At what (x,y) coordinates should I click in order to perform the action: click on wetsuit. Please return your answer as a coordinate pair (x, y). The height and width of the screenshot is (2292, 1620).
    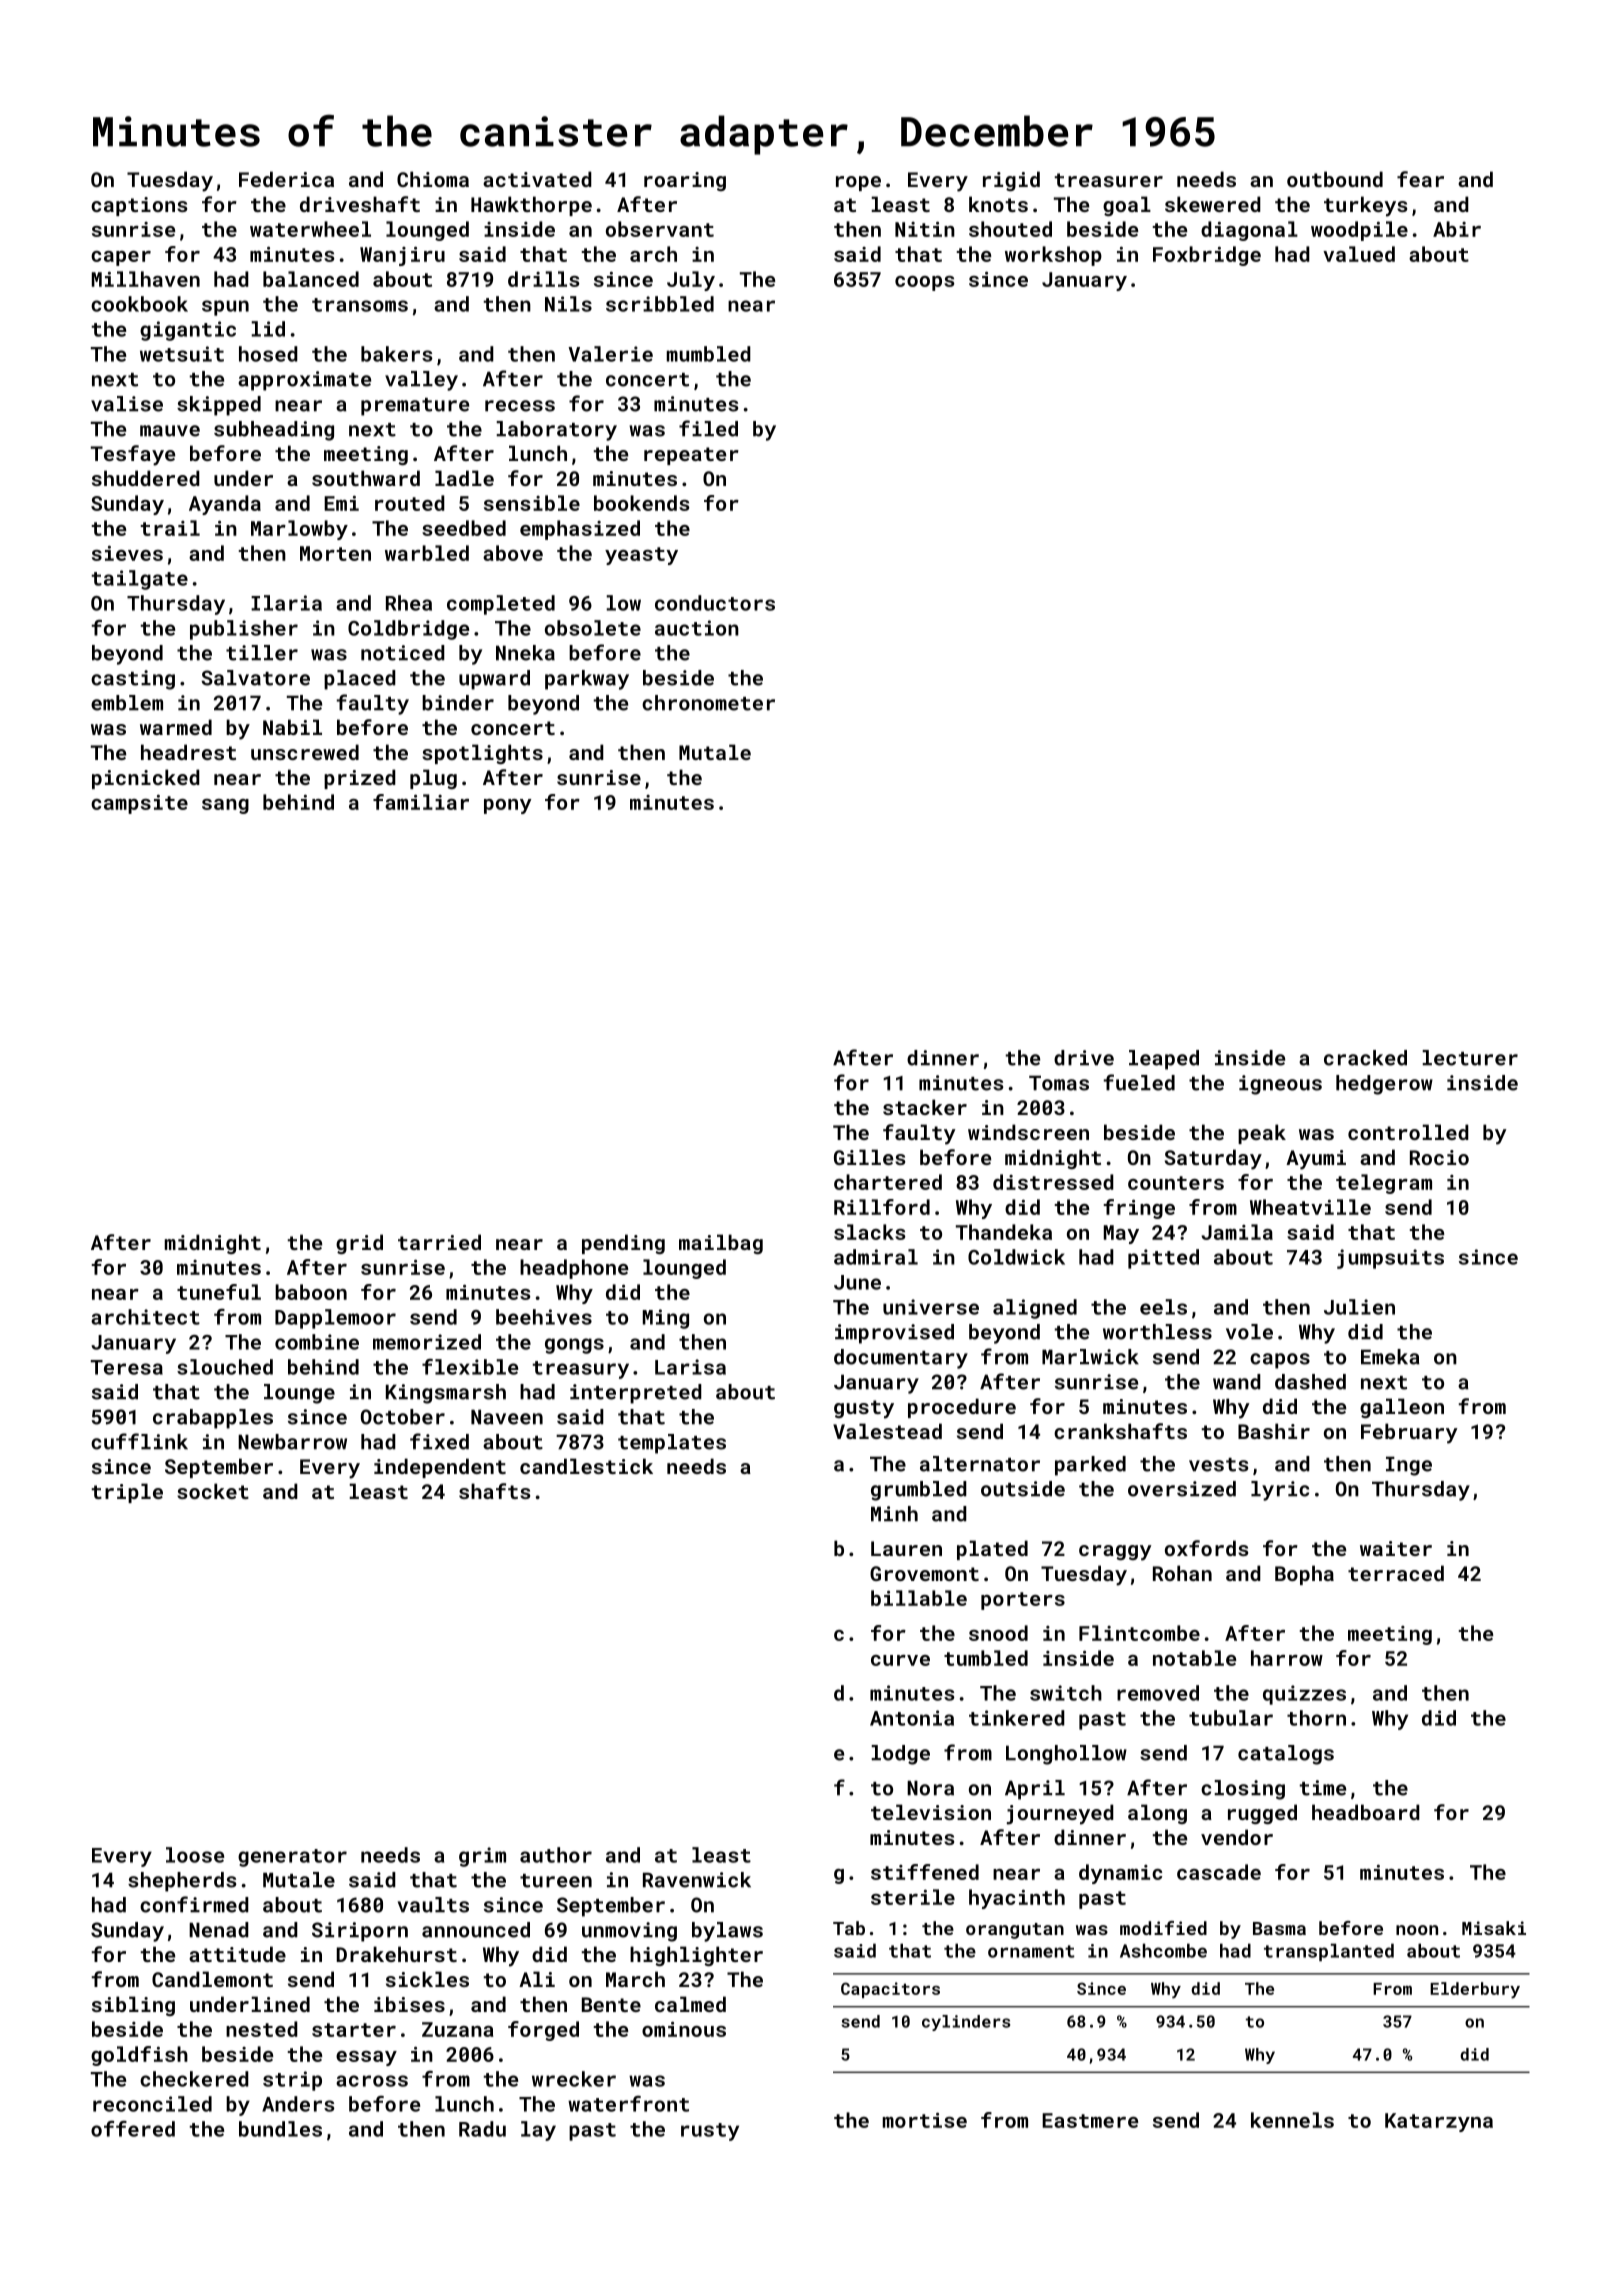
    Looking at the image, I should click on (182, 354).
